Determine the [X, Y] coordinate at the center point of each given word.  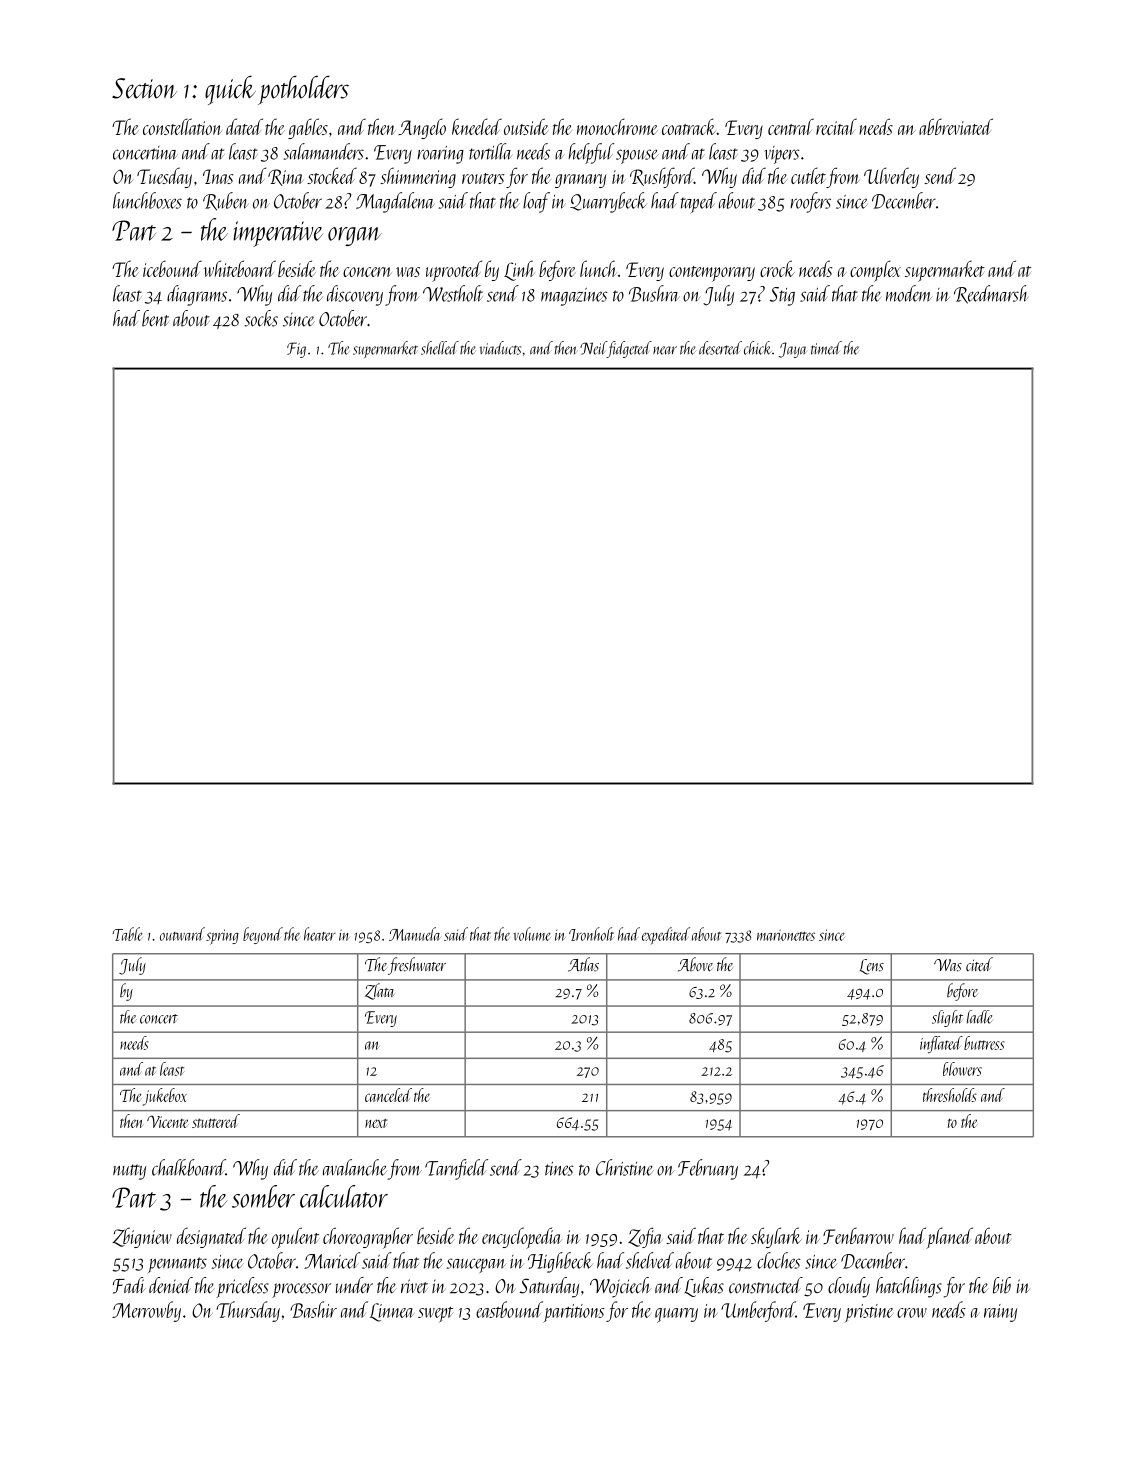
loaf [536, 202]
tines [559, 1169]
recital [836, 126]
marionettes [786, 935]
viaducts [500, 348]
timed [826, 348]
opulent [295, 1238]
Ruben [226, 201]
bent [155, 318]
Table [127, 934]
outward [182, 934]
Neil [593, 348]
